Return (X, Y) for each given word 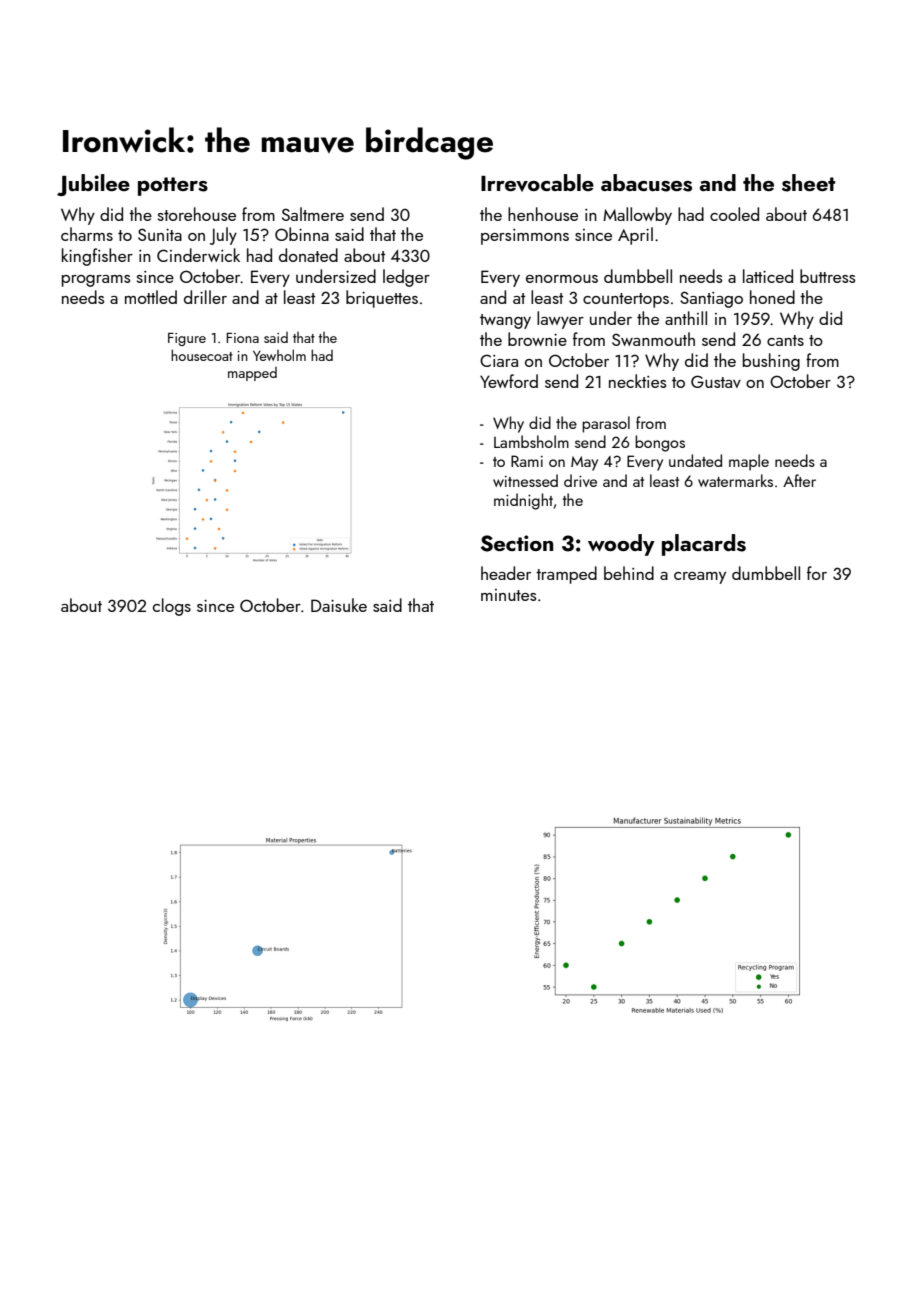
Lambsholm (531, 441)
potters (173, 186)
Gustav (716, 381)
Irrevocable (537, 183)
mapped (252, 374)
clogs (172, 607)
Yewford (509, 381)
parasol (606, 424)
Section (517, 543)
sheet (808, 183)
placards (704, 545)
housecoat (202, 355)
